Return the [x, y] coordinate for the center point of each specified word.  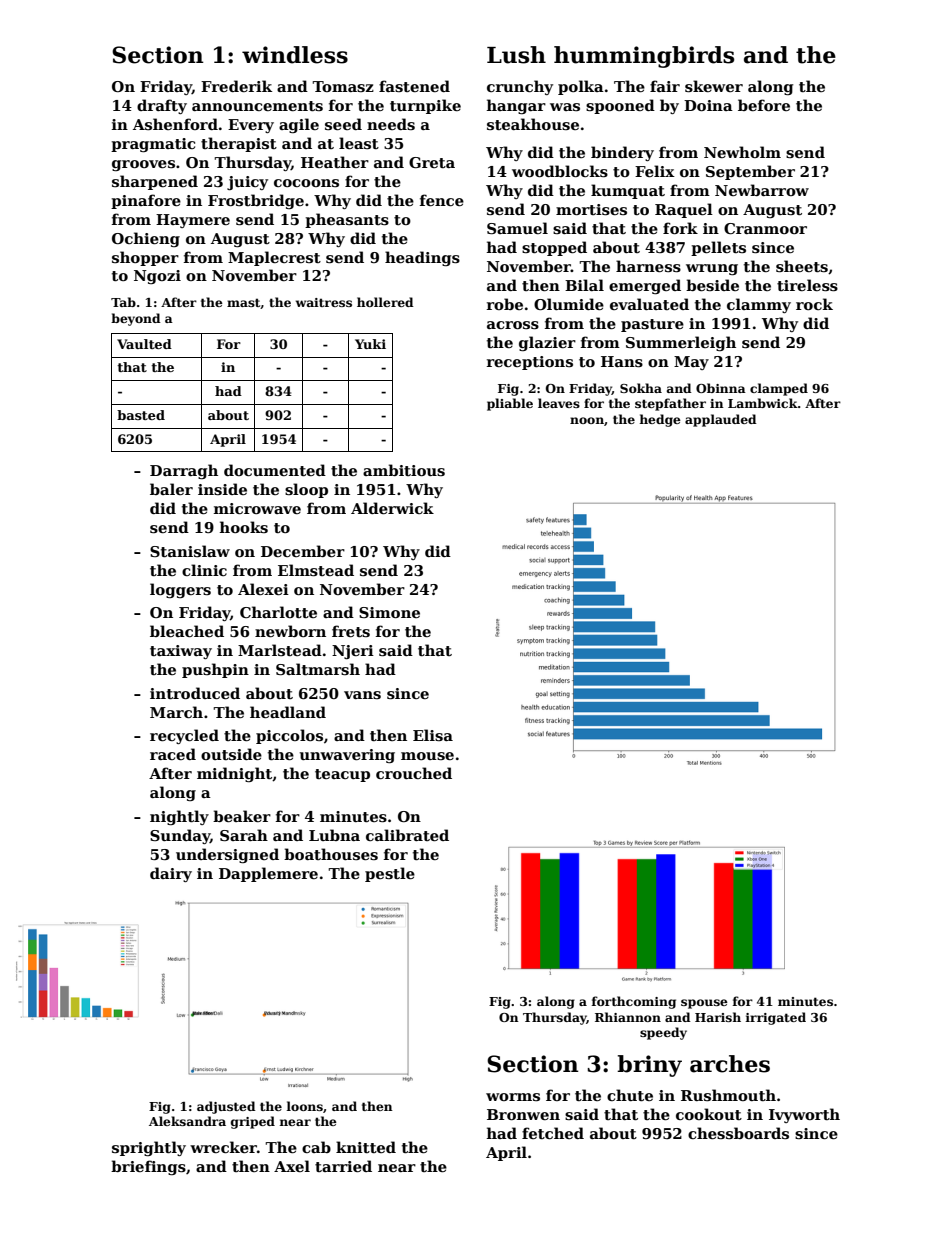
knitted [366, 1147]
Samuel [517, 228]
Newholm [742, 152]
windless [295, 55]
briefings [148, 1167]
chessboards [738, 1133]
